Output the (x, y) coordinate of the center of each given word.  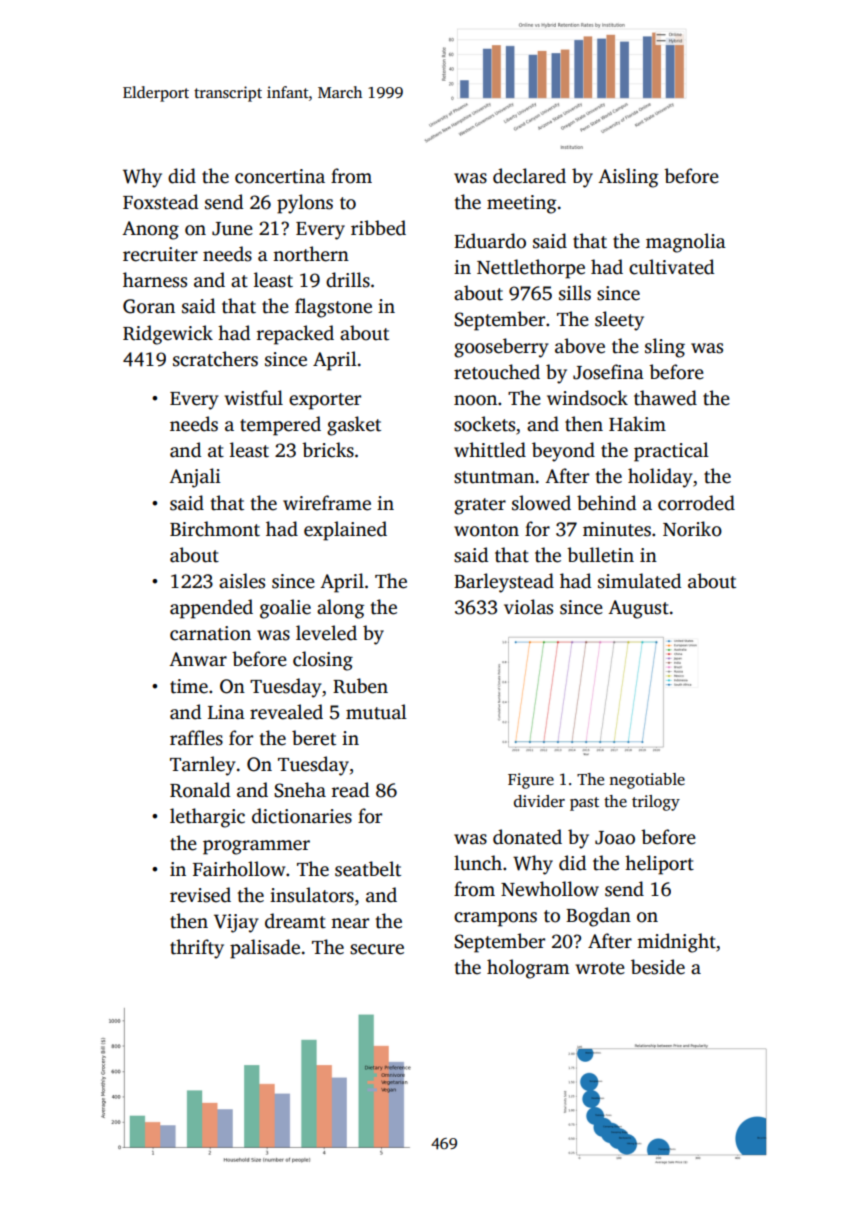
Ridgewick (168, 335)
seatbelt (368, 869)
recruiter (160, 254)
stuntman (494, 477)
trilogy (656, 803)
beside (658, 967)
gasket (354, 426)
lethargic (207, 818)
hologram (528, 969)
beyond (563, 452)
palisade (265, 949)
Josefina (608, 372)
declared (529, 176)
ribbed (378, 228)
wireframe (327, 503)
